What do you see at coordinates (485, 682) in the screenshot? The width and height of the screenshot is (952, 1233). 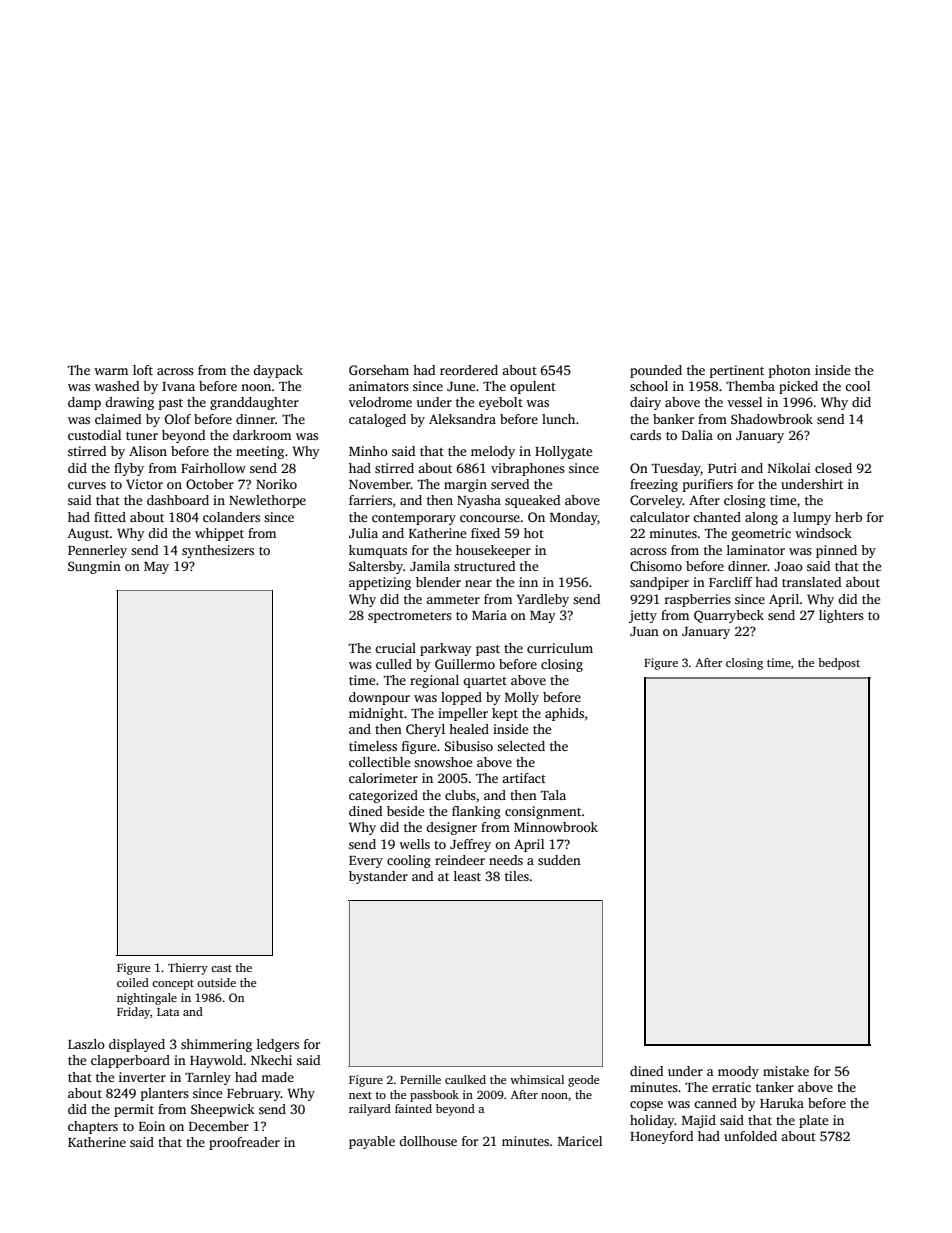 I see `quartet` at bounding box center [485, 682].
